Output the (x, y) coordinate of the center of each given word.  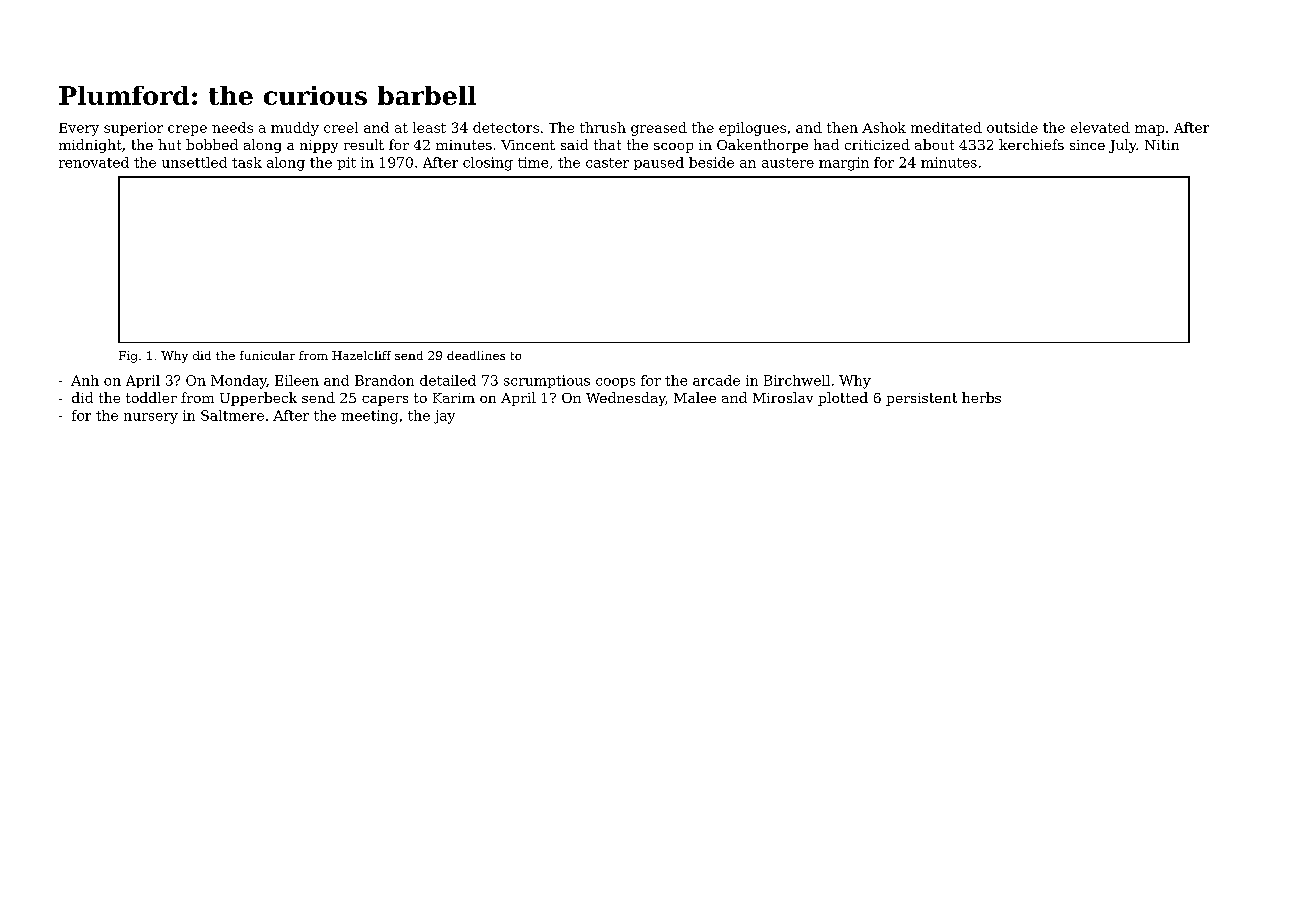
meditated (946, 127)
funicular (267, 355)
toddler (151, 397)
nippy (319, 146)
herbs (981, 397)
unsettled (194, 162)
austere (788, 163)
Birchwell (797, 380)
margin (844, 164)
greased (659, 129)
